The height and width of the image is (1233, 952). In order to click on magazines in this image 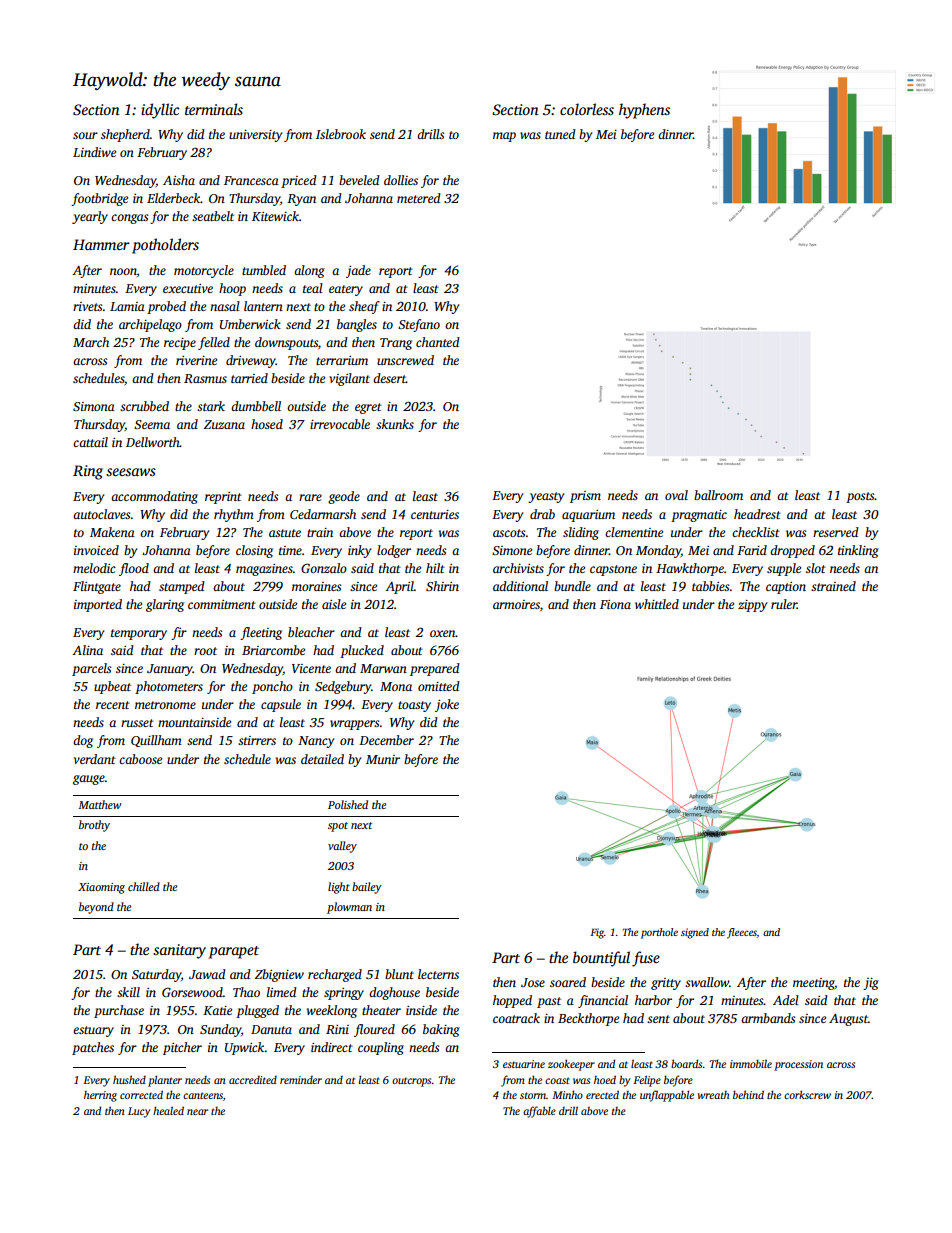, I will do `click(264, 570)`.
